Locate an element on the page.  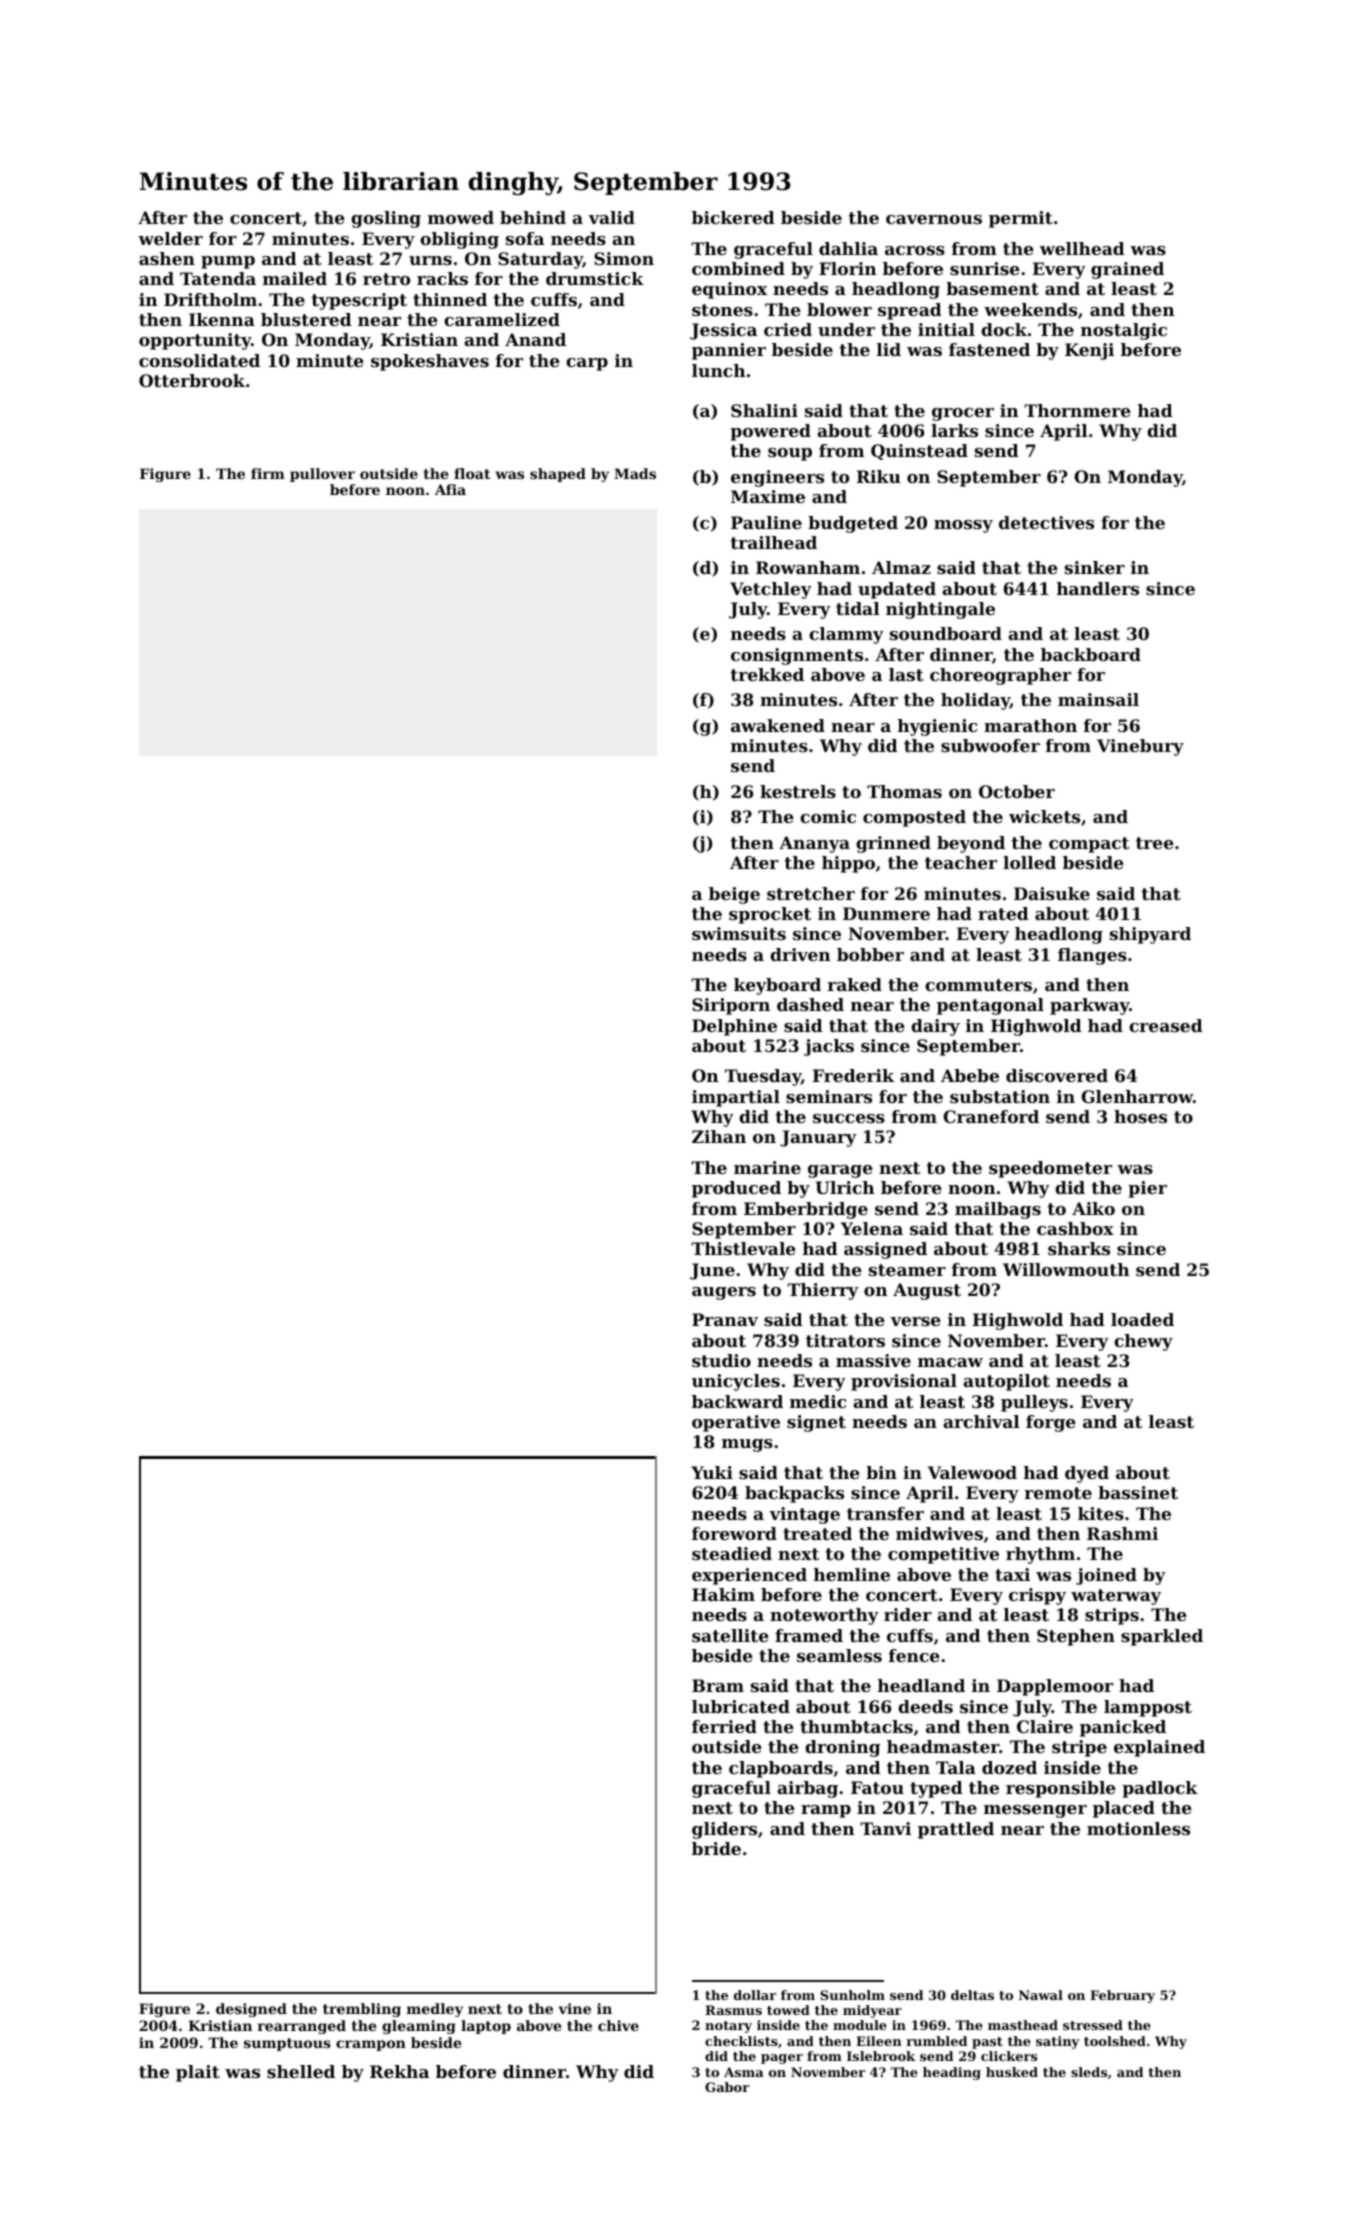
spokeshaves is located at coordinates (430, 362).
